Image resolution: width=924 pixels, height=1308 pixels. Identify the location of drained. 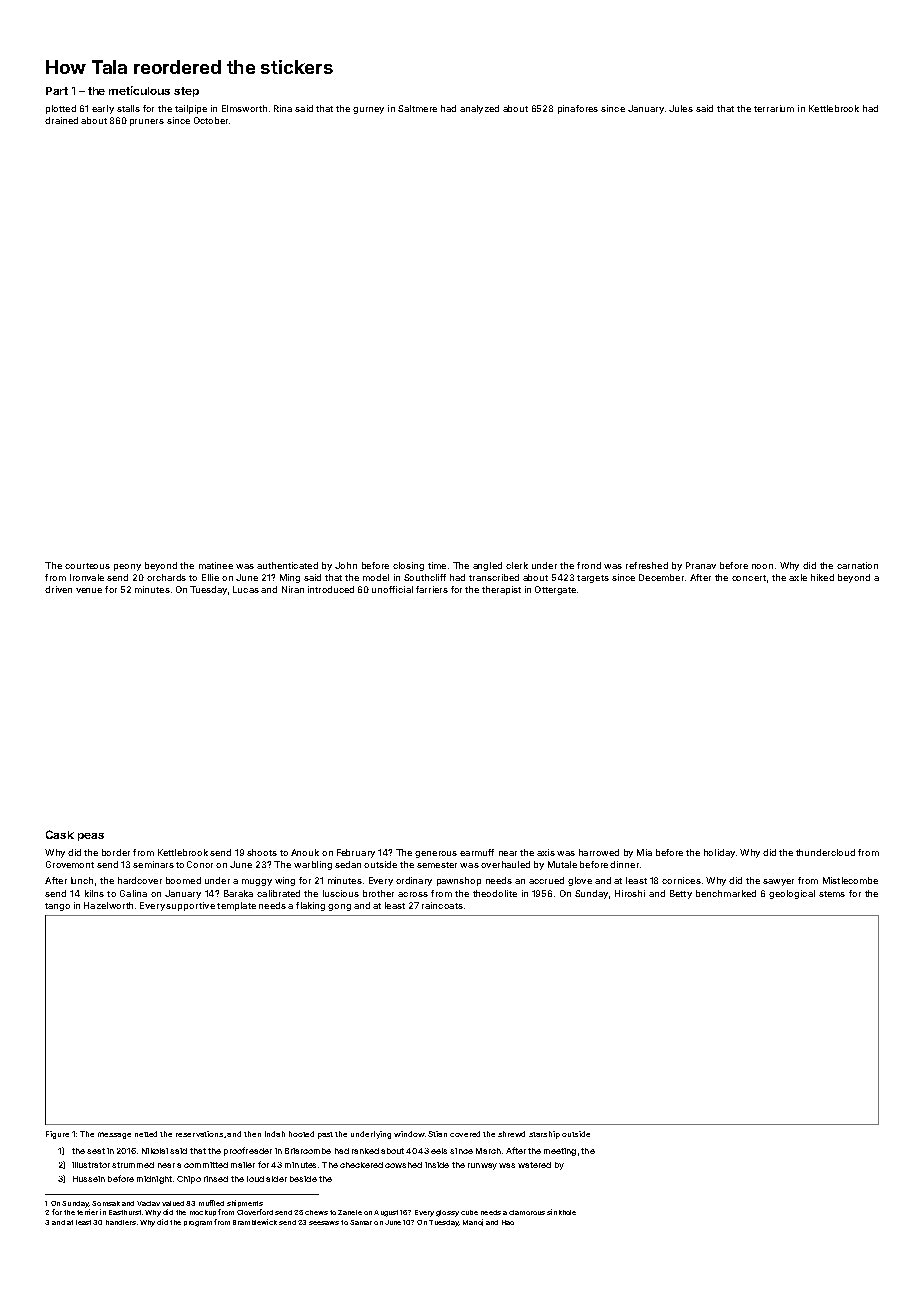
(61, 120).
